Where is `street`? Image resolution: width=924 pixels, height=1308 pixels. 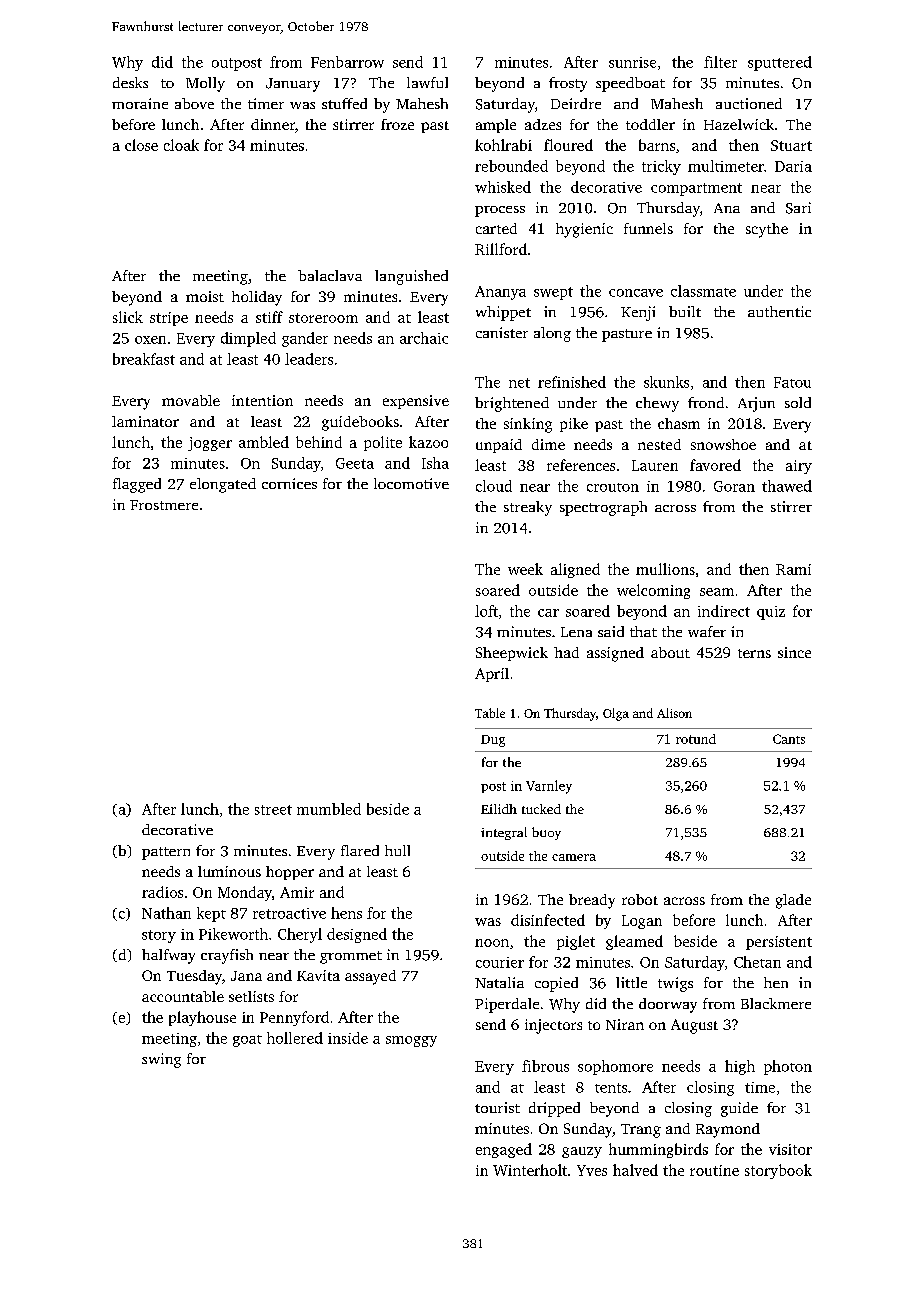 street is located at coordinates (273, 810).
